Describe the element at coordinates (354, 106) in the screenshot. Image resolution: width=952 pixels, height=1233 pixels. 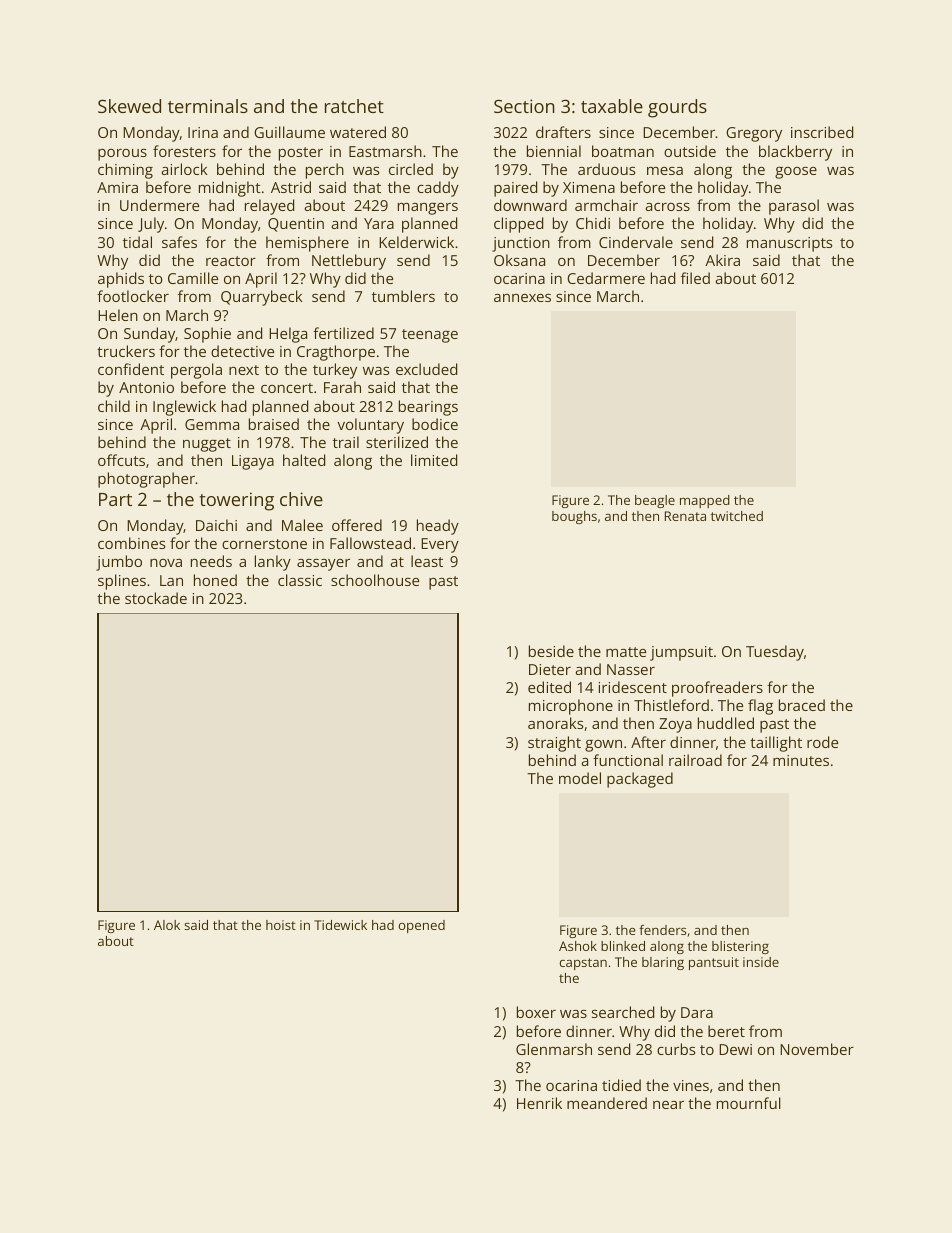
I see `ratchet` at that location.
